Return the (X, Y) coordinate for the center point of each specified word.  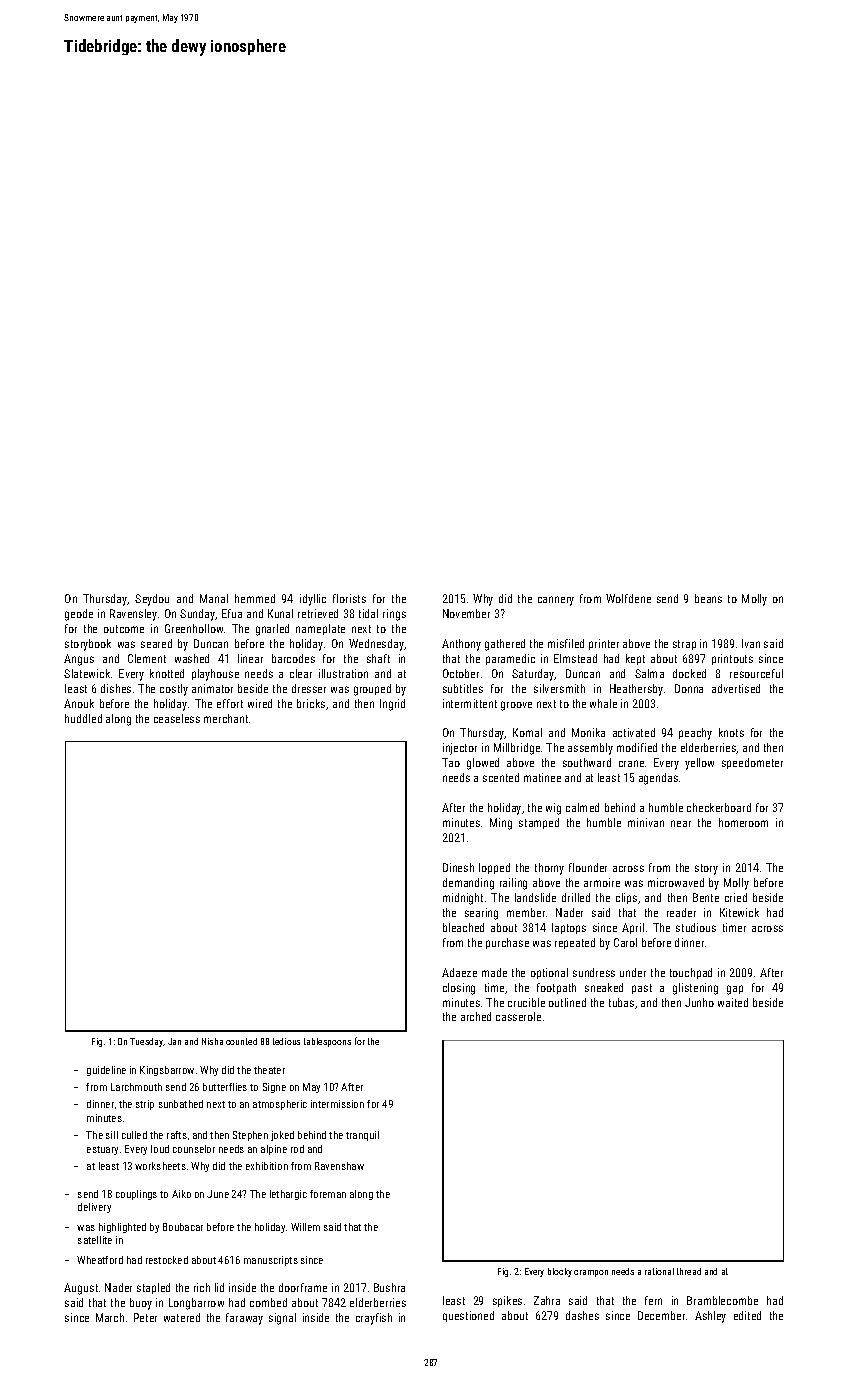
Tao (451, 762)
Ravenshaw (339, 1166)
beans (708, 598)
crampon (591, 1273)
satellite (95, 1240)
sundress (594, 972)
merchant (226, 718)
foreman (328, 1194)
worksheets (160, 1166)
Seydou (152, 600)
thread (689, 1271)
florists (349, 598)
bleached (463, 927)
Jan (174, 1041)
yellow (699, 764)
